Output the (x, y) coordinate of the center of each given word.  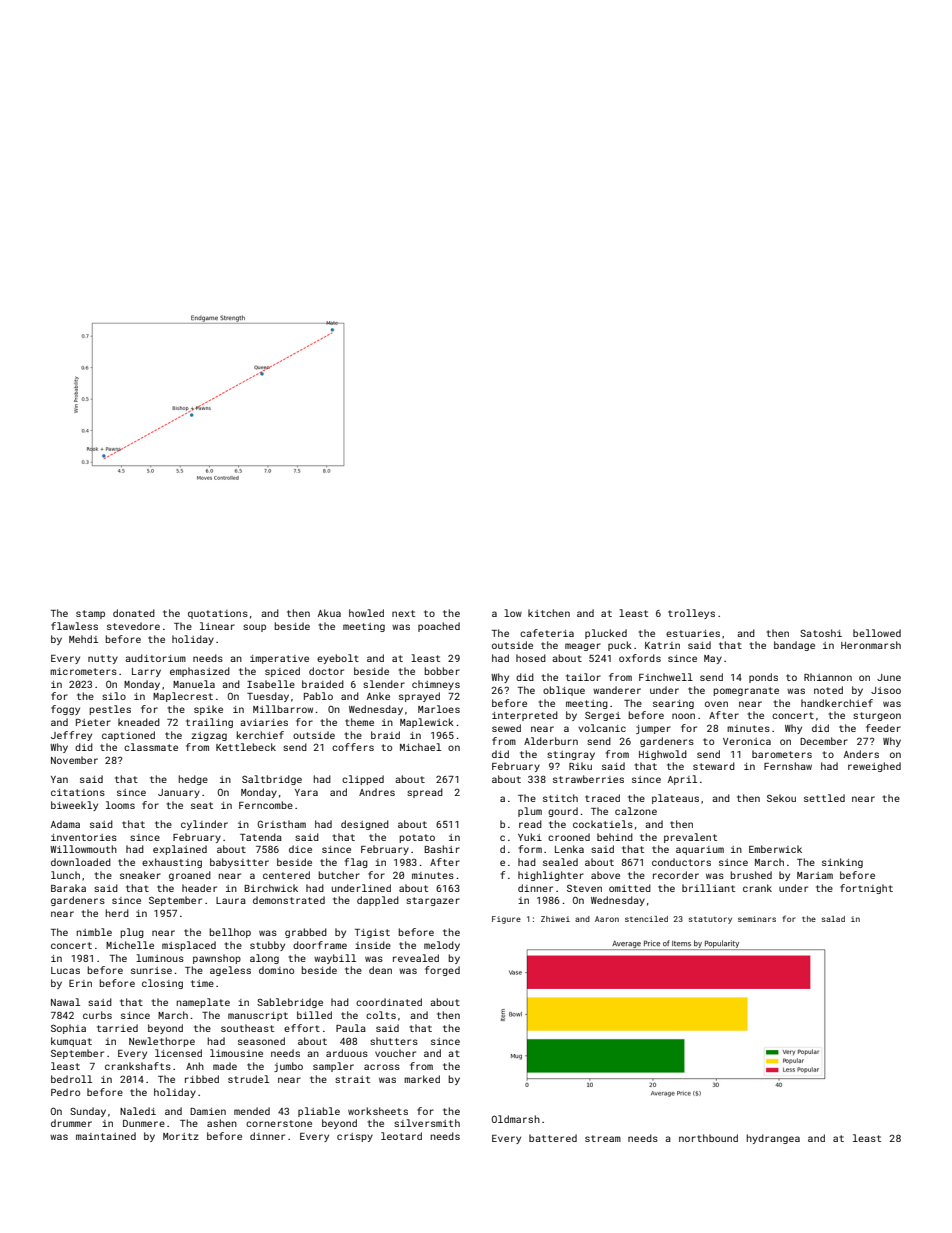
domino (276, 970)
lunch (65, 875)
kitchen (549, 613)
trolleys (691, 614)
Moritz (181, 1136)
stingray (571, 755)
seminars (757, 919)
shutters (394, 1041)
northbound (708, 1138)
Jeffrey (71, 736)
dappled (378, 901)
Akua (329, 613)
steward (714, 766)
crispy (355, 1137)
